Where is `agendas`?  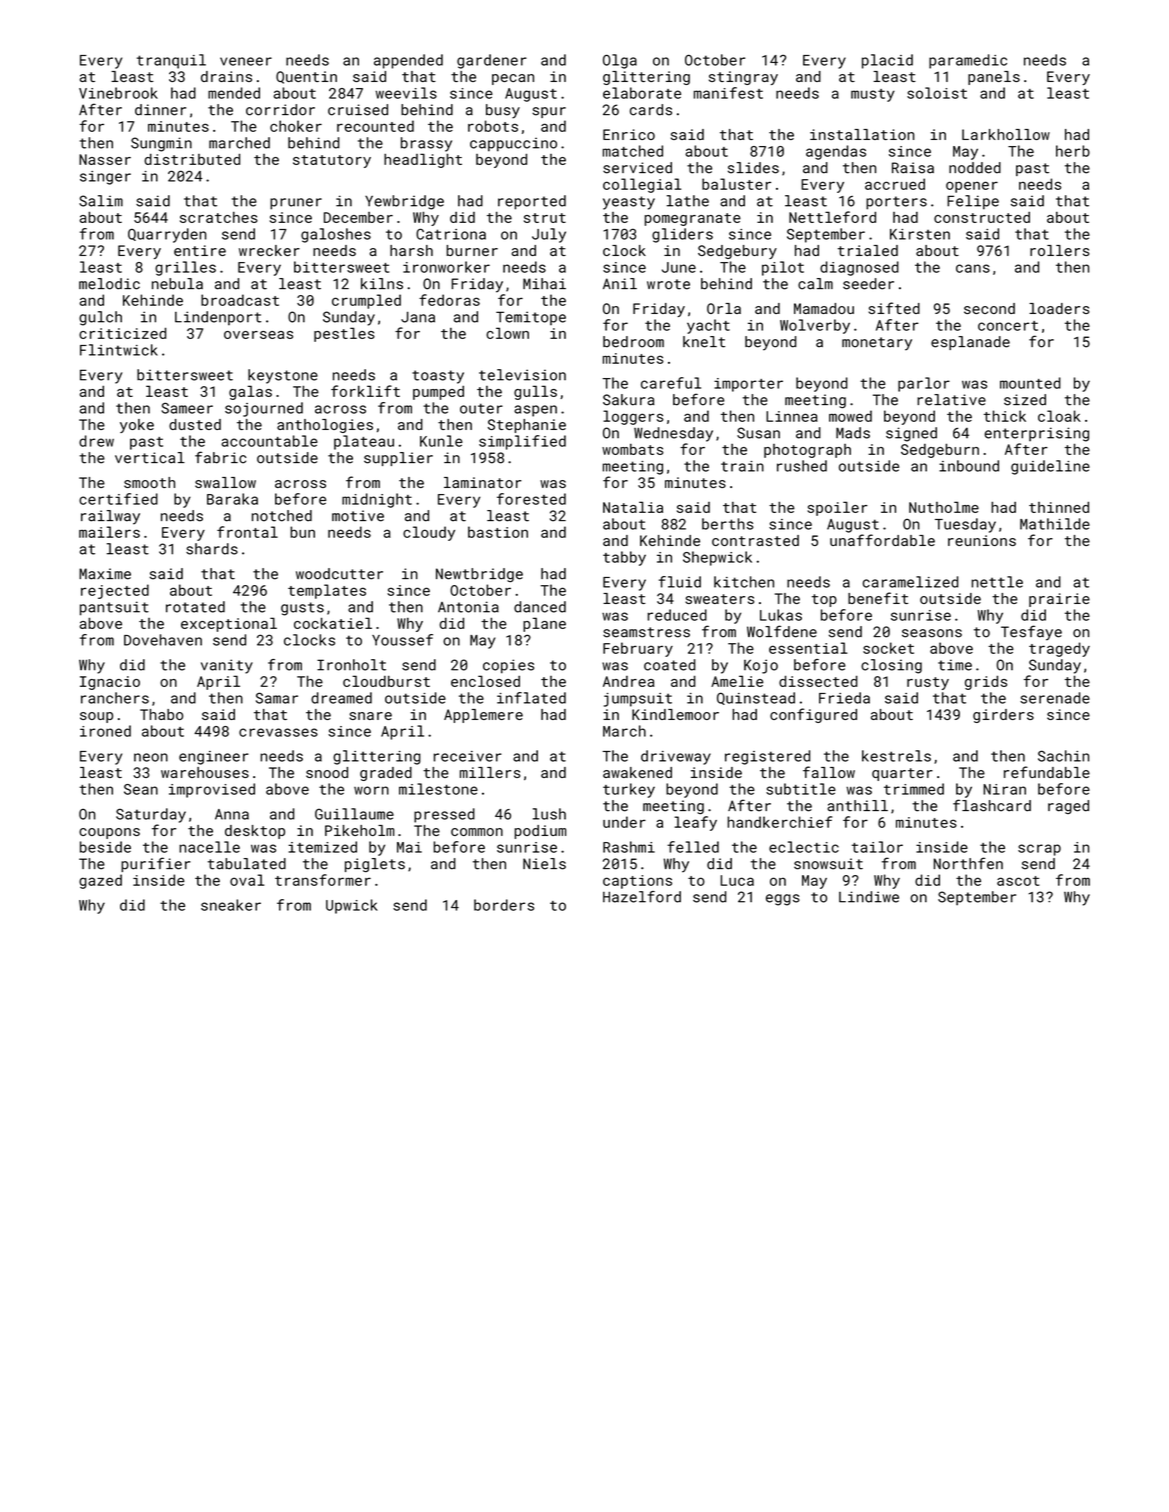 agendas is located at coordinates (836, 152).
